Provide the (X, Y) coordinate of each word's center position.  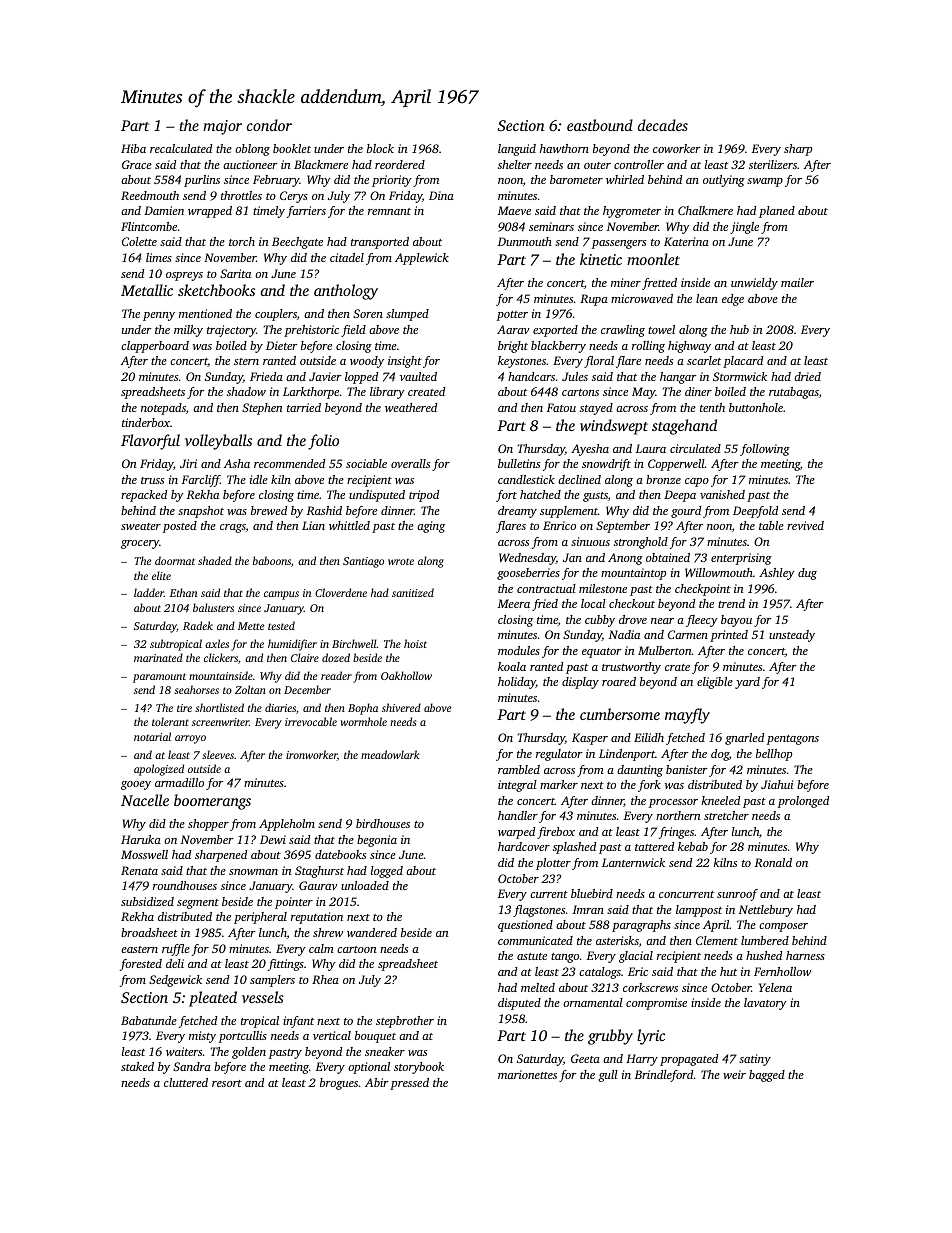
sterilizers (773, 164)
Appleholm (287, 825)
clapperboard (155, 347)
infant (298, 1022)
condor (269, 125)
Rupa (594, 300)
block (380, 148)
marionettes (527, 1074)
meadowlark (390, 754)
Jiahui (777, 784)
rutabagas (794, 393)
